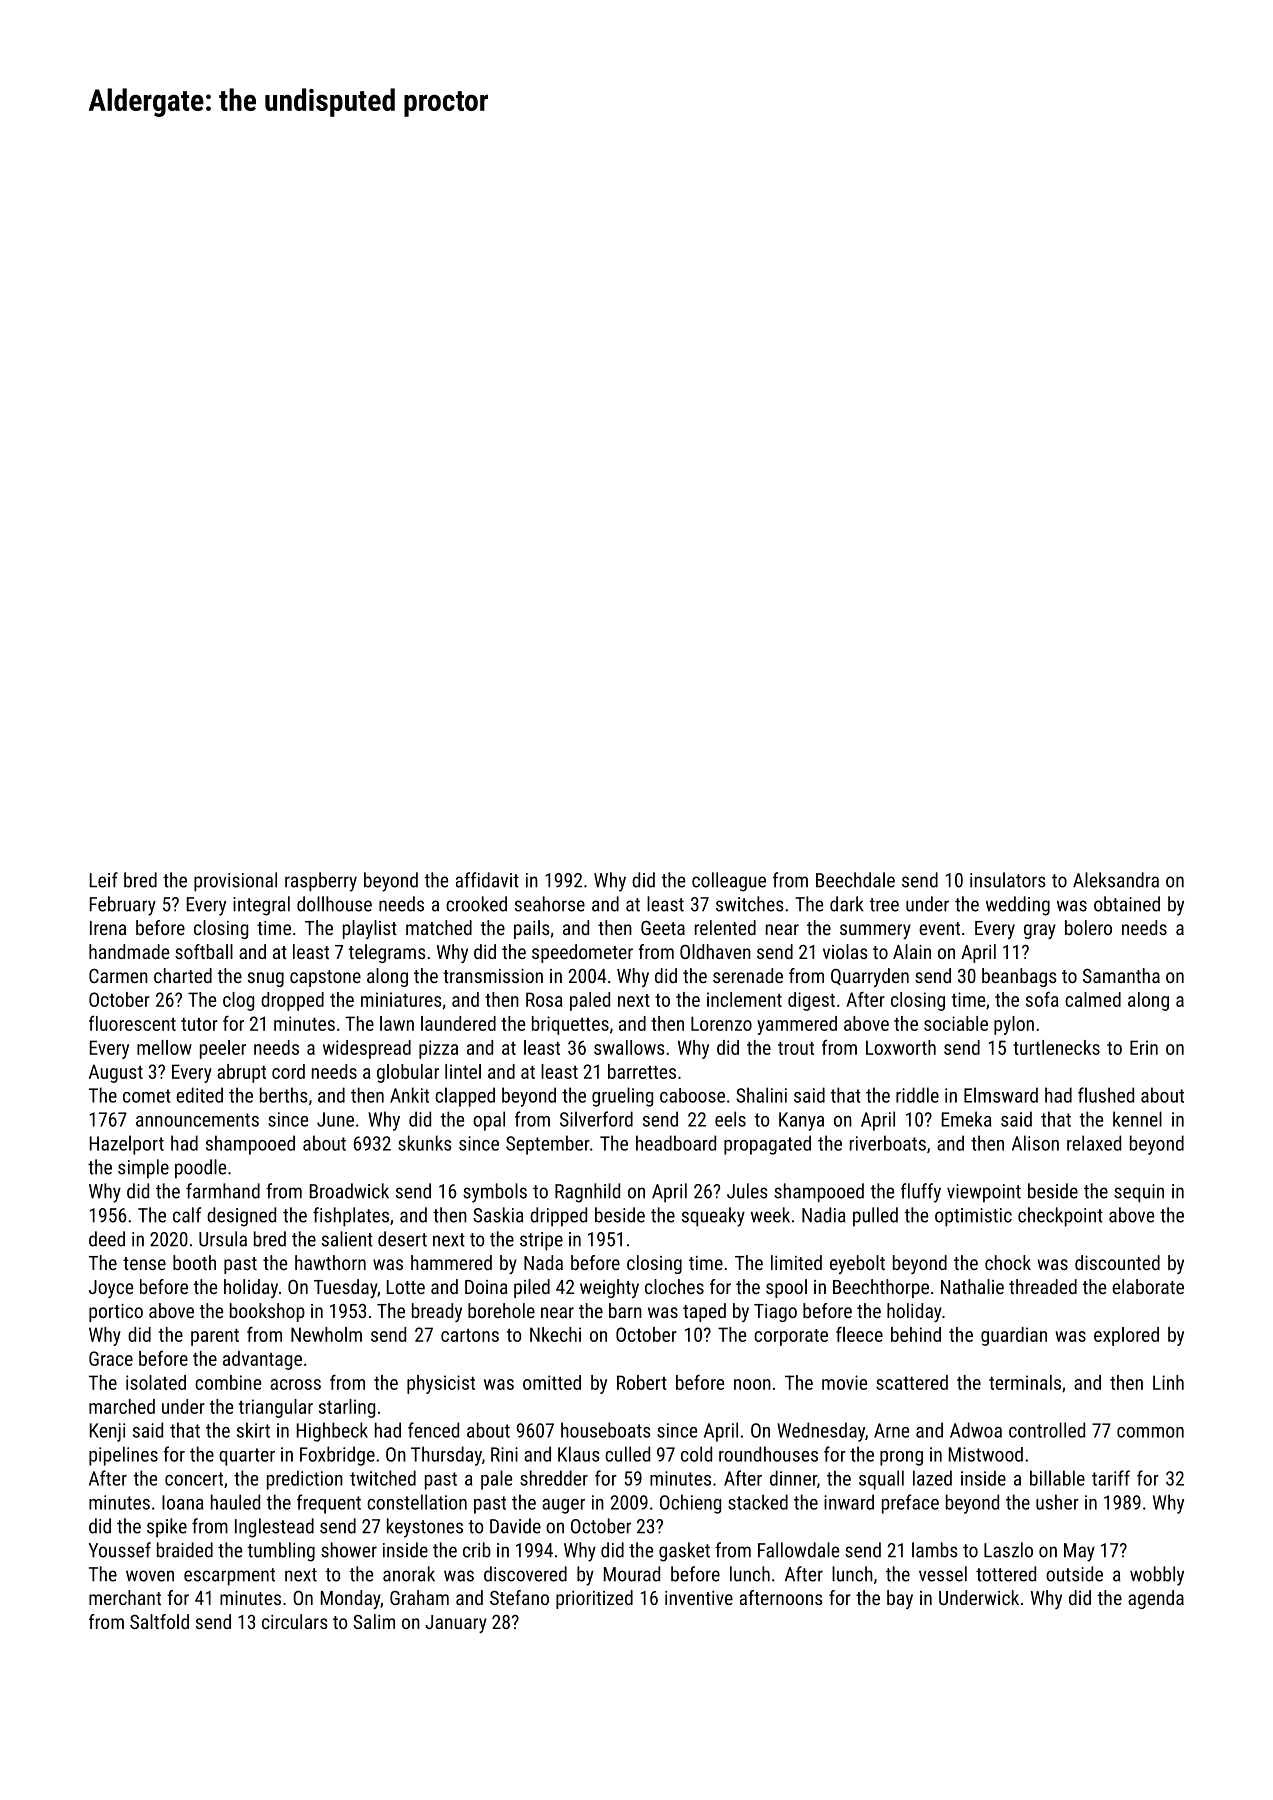 The height and width of the screenshot is (1800, 1273). What do you see at coordinates (1121, 975) in the screenshot?
I see `Samantha` at bounding box center [1121, 975].
